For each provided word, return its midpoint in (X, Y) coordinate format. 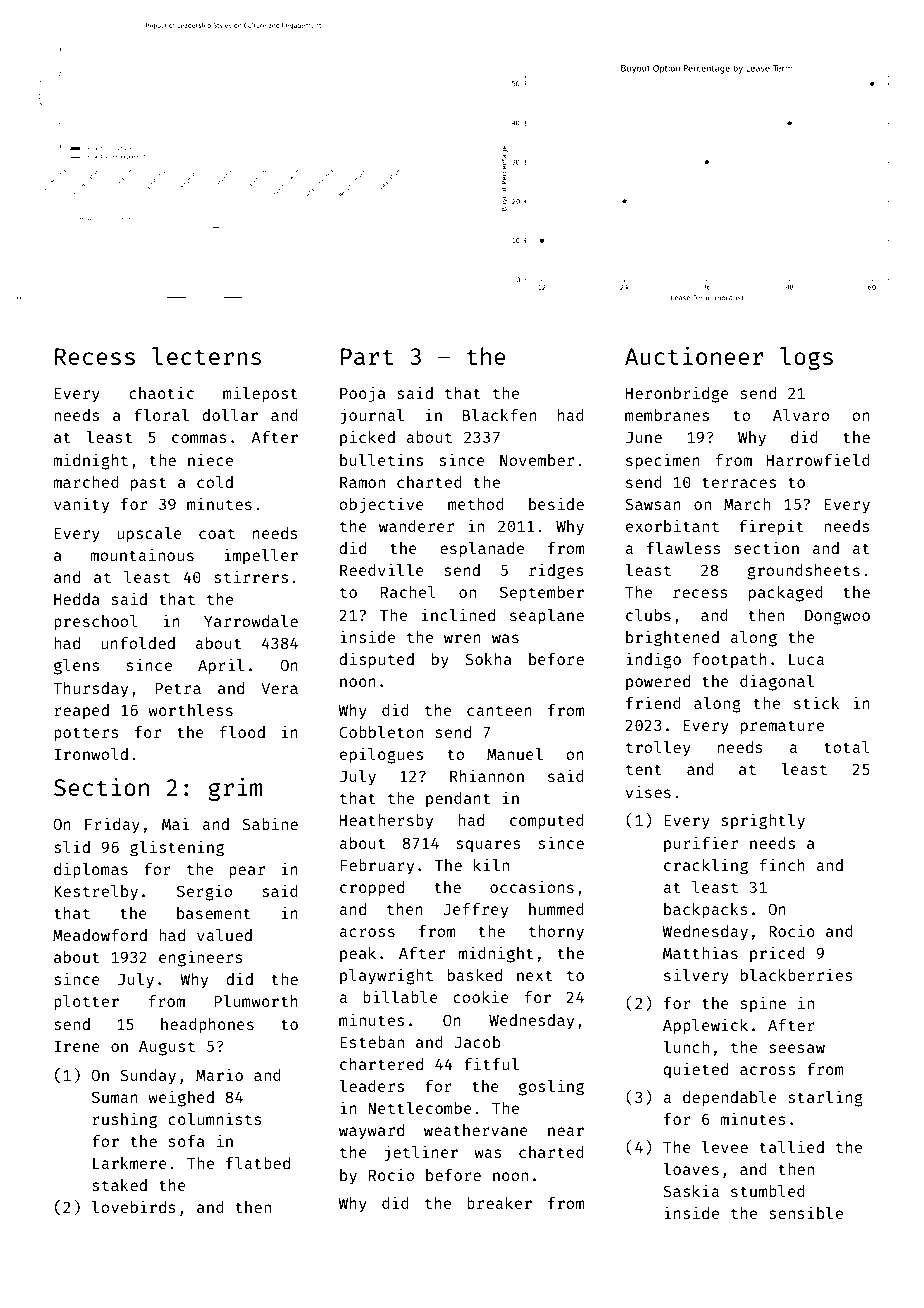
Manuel (515, 754)
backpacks (706, 911)
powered (658, 683)
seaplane (547, 617)
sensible (806, 1212)
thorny (556, 933)
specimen (663, 461)
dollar (230, 415)
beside (556, 503)
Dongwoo (837, 617)
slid (72, 846)
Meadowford (100, 935)
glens (76, 667)
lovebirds (134, 1206)
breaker (499, 1203)
